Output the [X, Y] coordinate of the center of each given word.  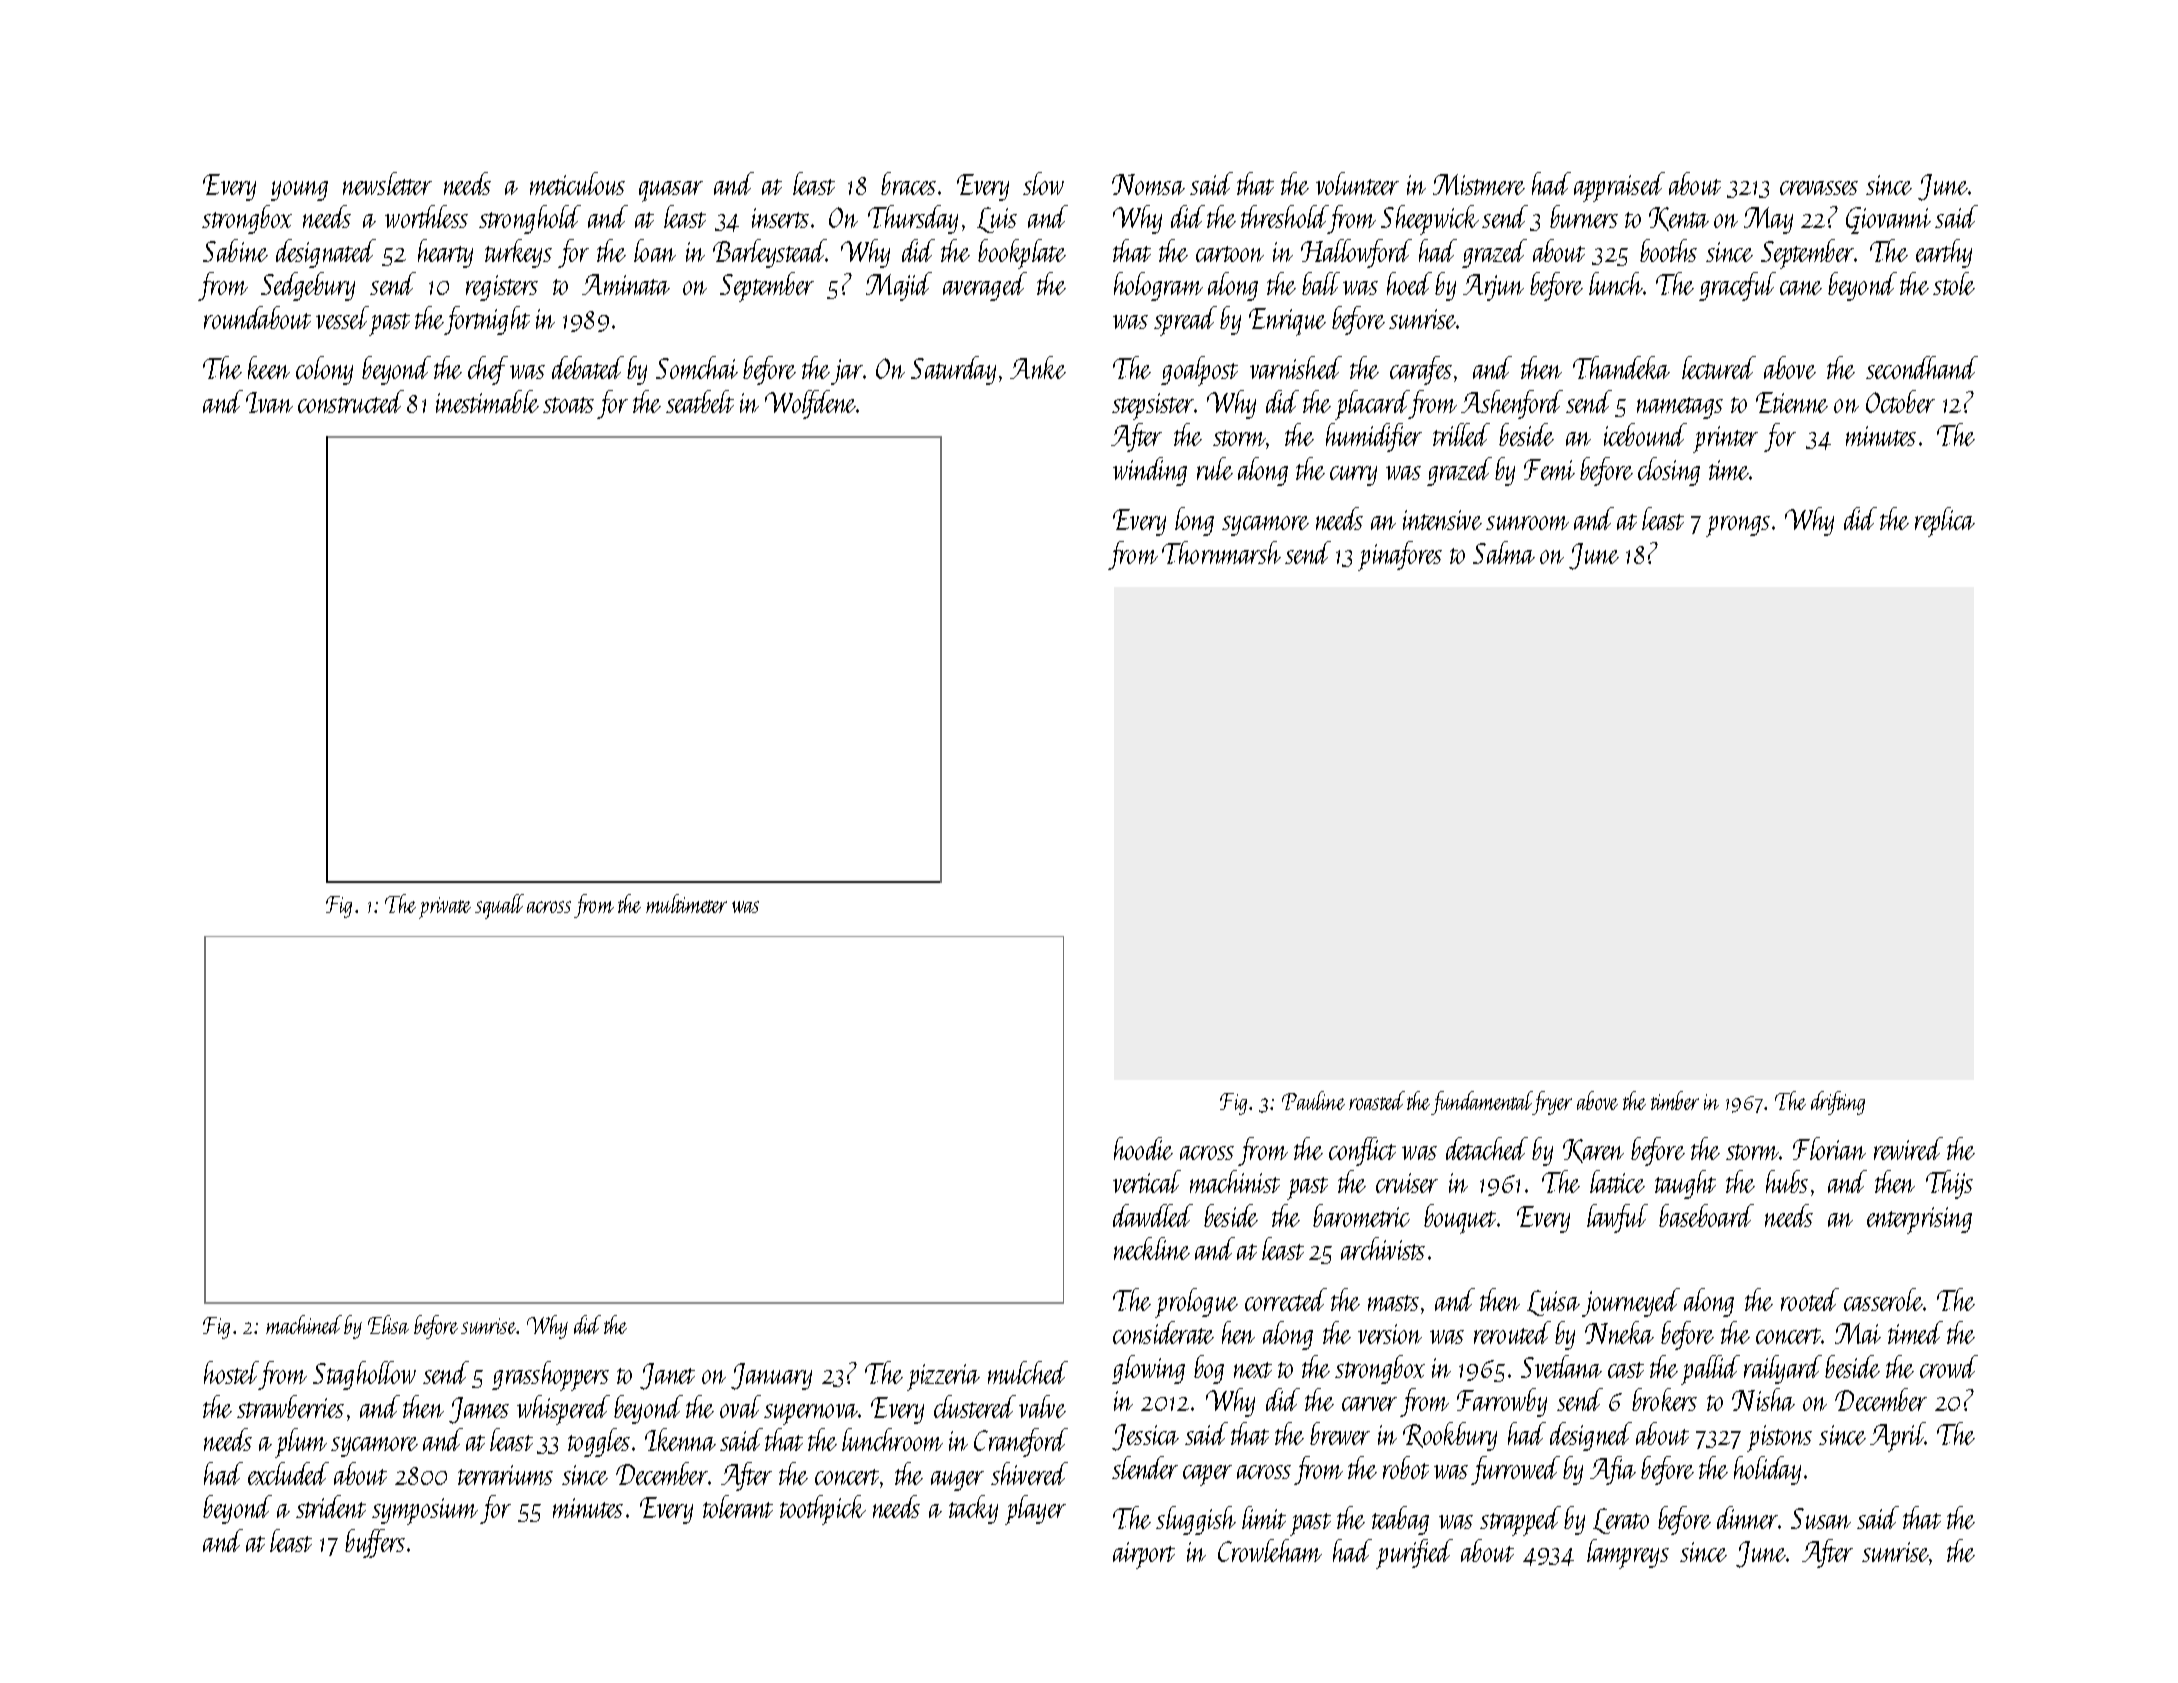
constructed [351, 401]
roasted [1377, 1100]
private [445, 908]
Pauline [1313, 1100]
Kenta [1679, 219]
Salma [1504, 552]
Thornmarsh [1221, 552]
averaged [985, 286]
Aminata [626, 284]
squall [499, 906]
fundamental [1482, 1103]
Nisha [1763, 1399]
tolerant [738, 1506]
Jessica [1145, 1437]
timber [1675, 1100]
